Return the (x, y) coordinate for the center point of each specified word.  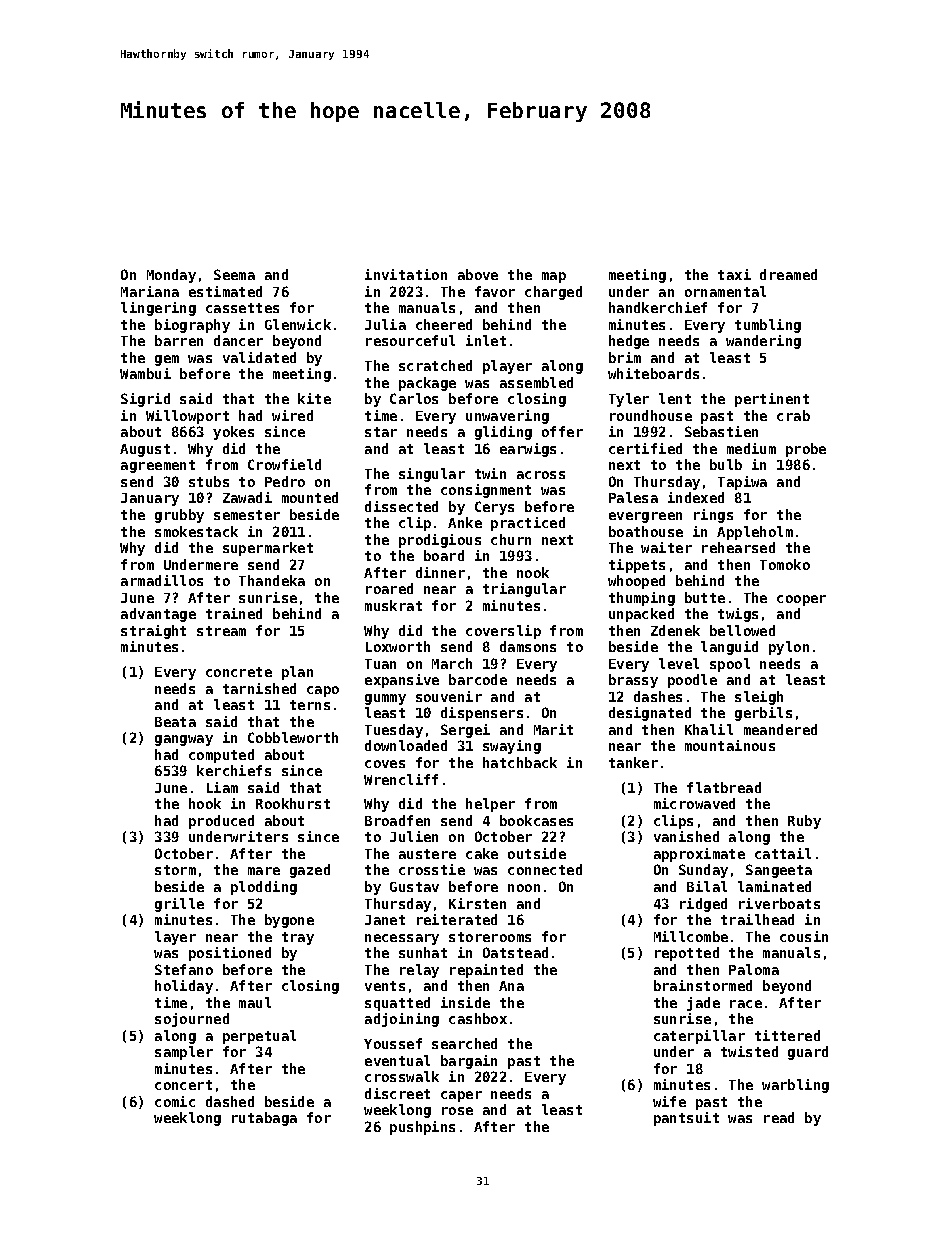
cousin (804, 936)
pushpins (422, 1128)
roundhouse (651, 415)
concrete (239, 672)
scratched (435, 365)
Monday (171, 276)
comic (175, 1101)
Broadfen (397, 820)
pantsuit (686, 1119)
